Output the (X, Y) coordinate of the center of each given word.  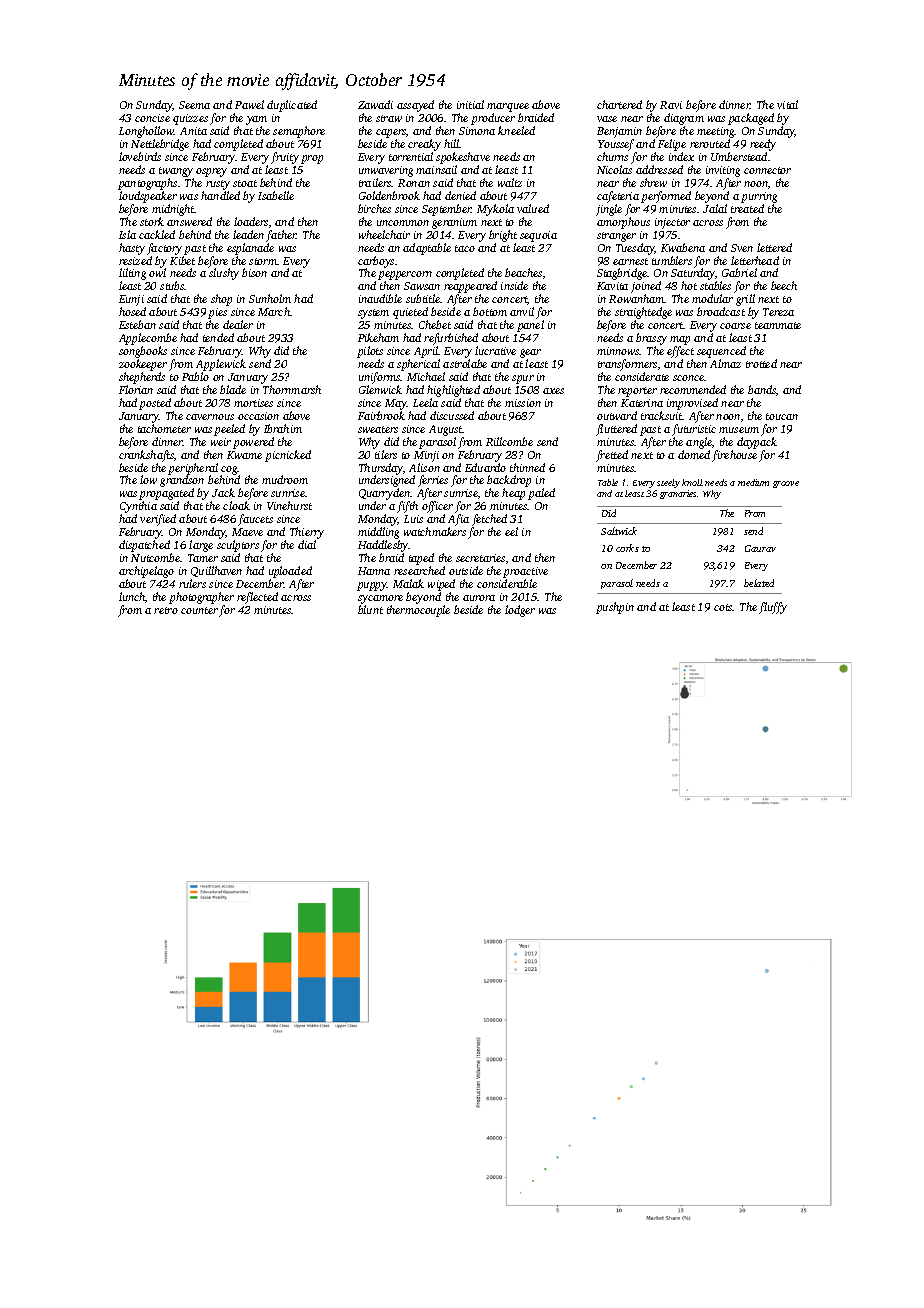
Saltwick (619, 531)
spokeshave (463, 158)
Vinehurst (289, 505)
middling (378, 533)
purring (759, 197)
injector (672, 223)
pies (217, 313)
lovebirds (140, 156)
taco (465, 248)
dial (307, 544)
